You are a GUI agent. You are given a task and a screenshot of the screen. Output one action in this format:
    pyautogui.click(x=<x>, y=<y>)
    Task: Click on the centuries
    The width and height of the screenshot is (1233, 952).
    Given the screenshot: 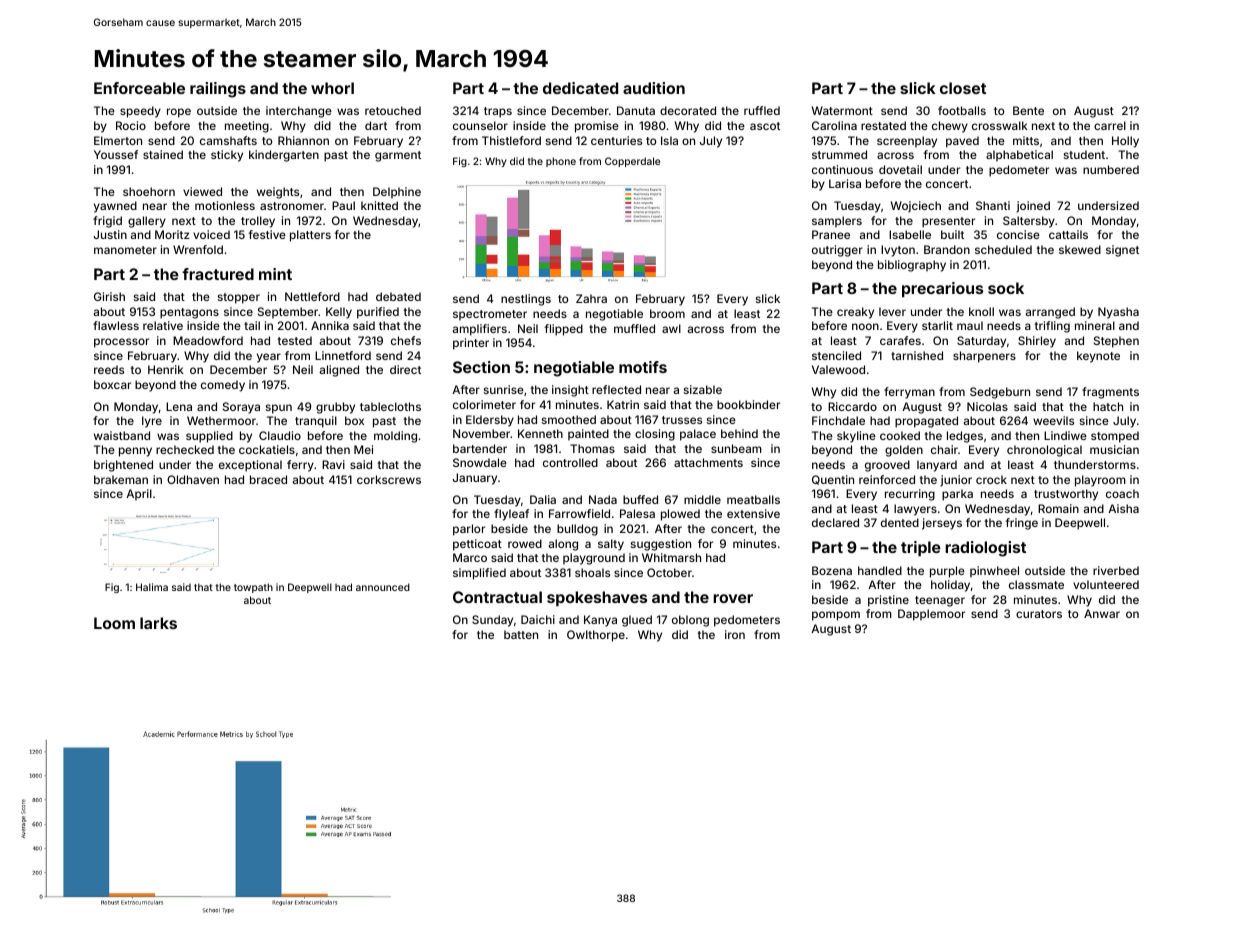 What is the action you would take?
    pyautogui.click(x=616, y=140)
